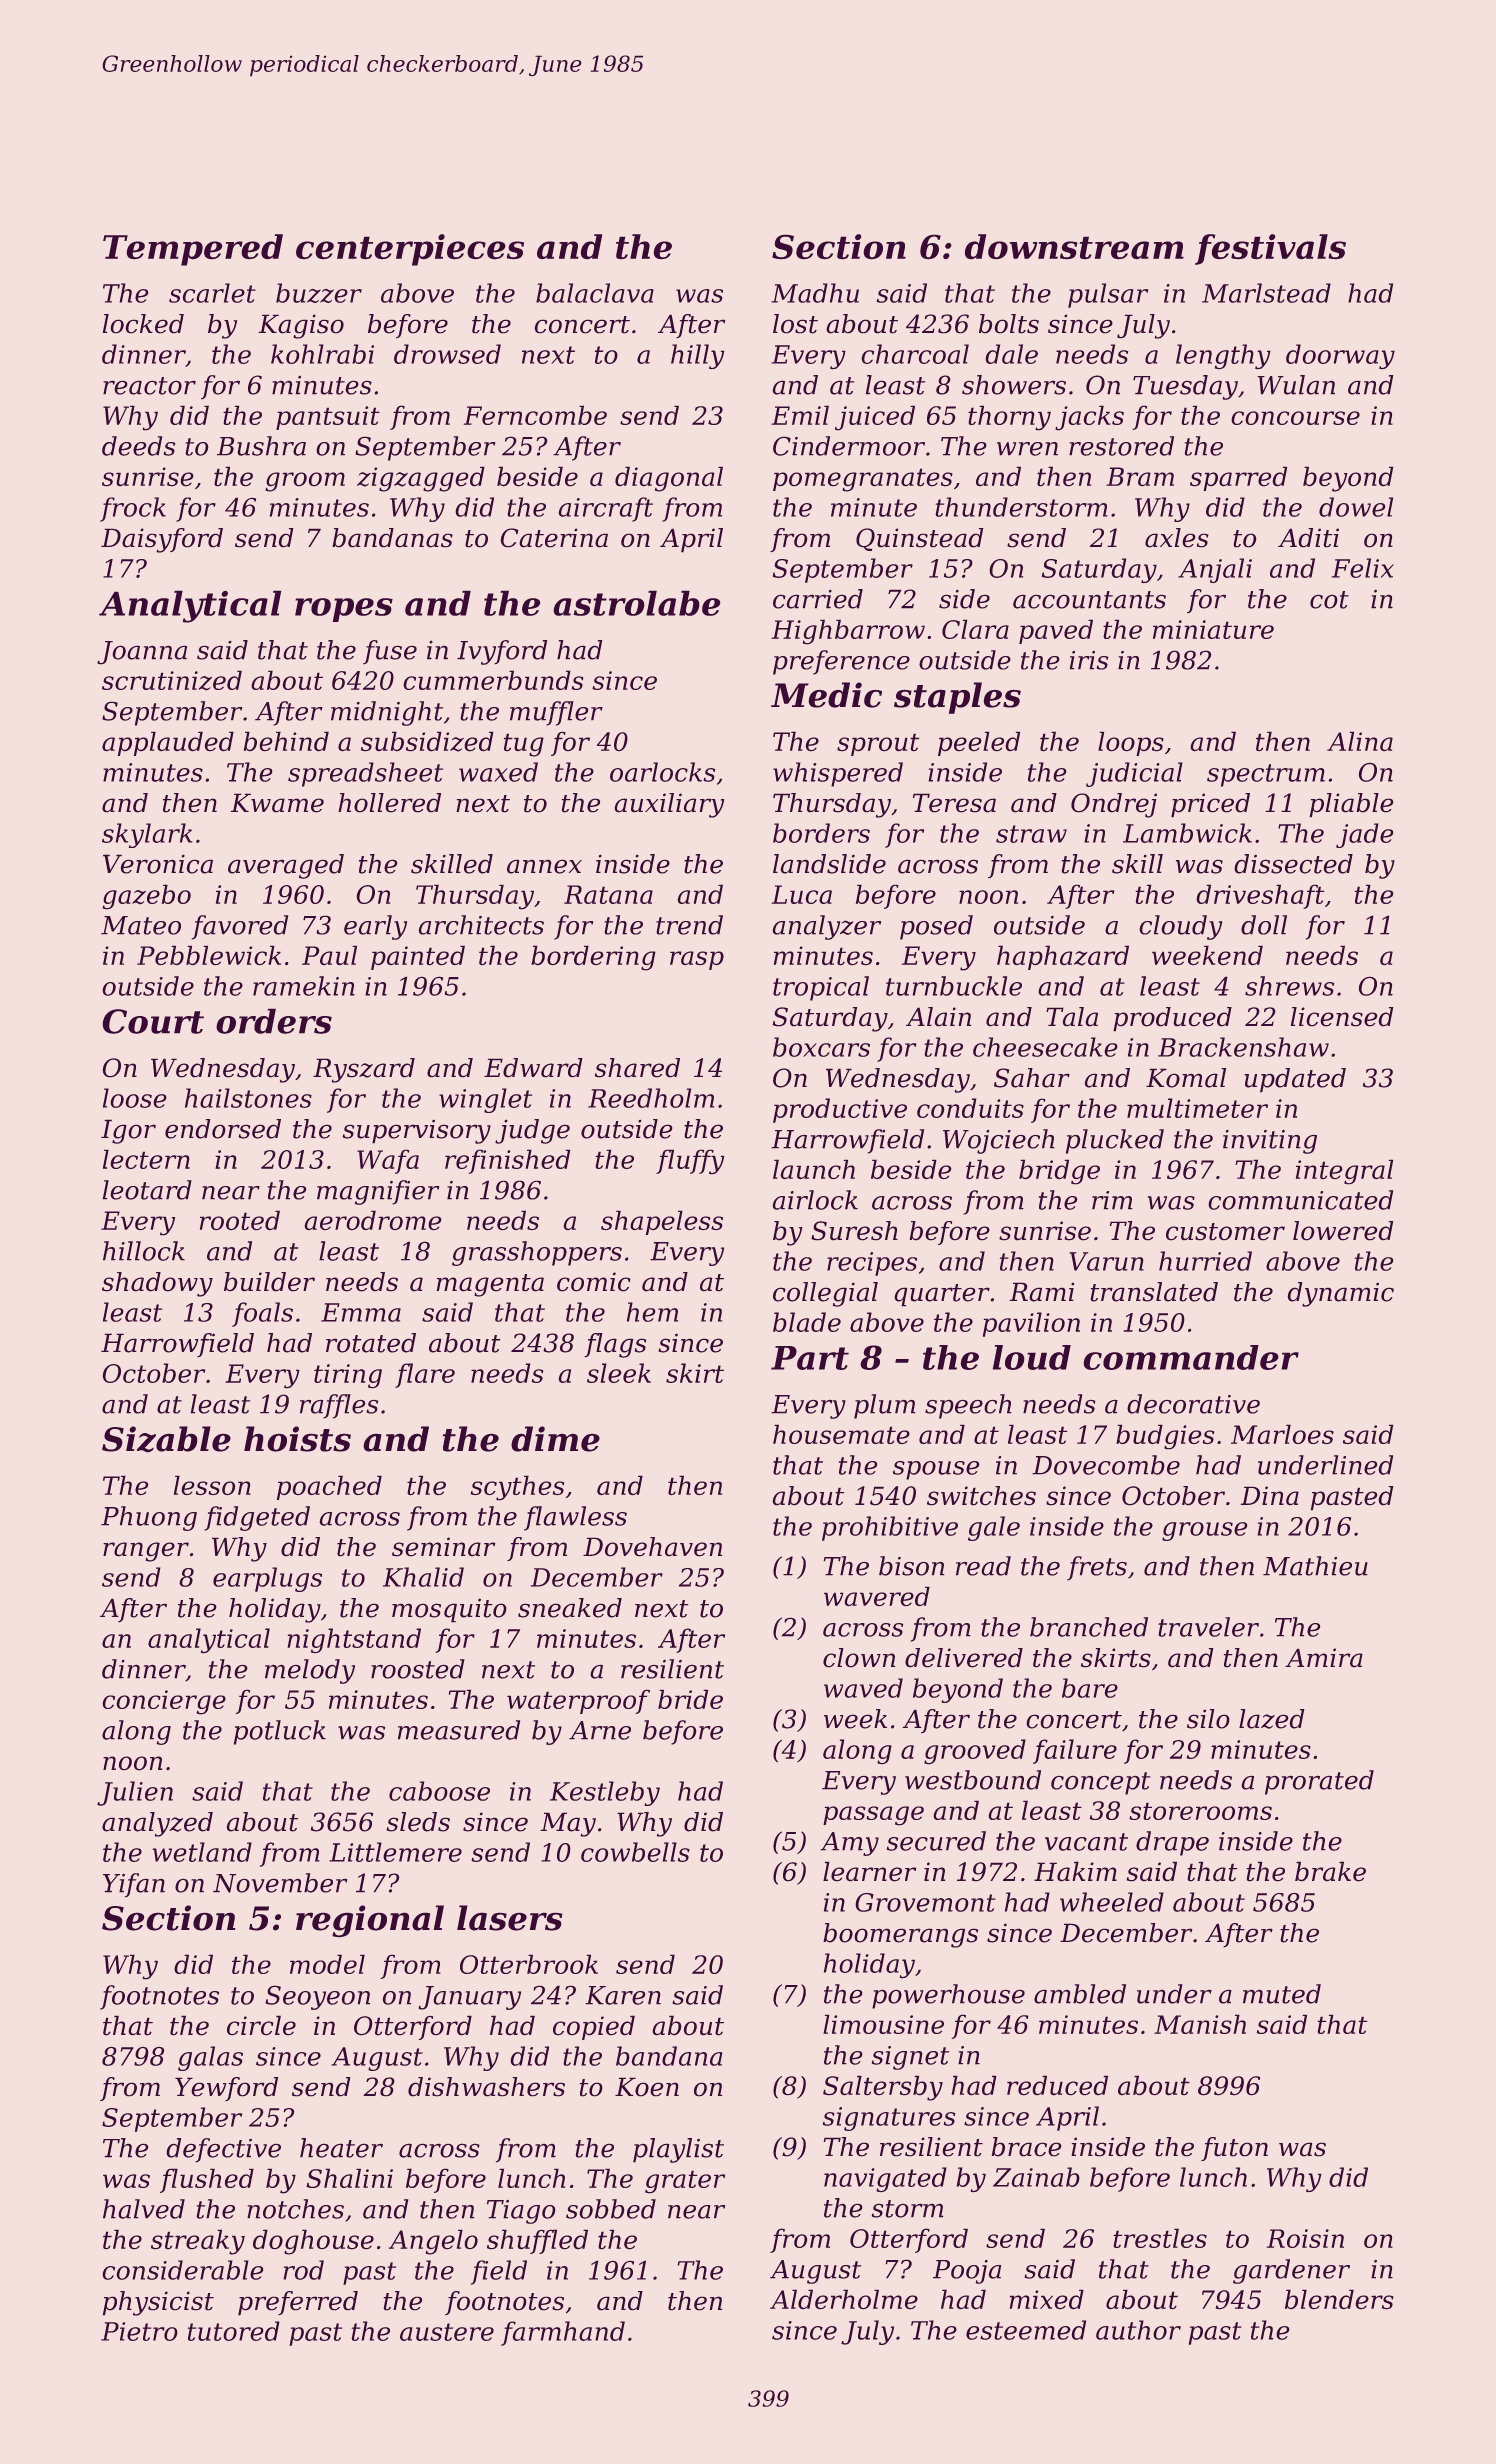 The image size is (1496, 2464). Describe the element at coordinates (936, 1470) in the screenshot. I see `spouse` at that location.
